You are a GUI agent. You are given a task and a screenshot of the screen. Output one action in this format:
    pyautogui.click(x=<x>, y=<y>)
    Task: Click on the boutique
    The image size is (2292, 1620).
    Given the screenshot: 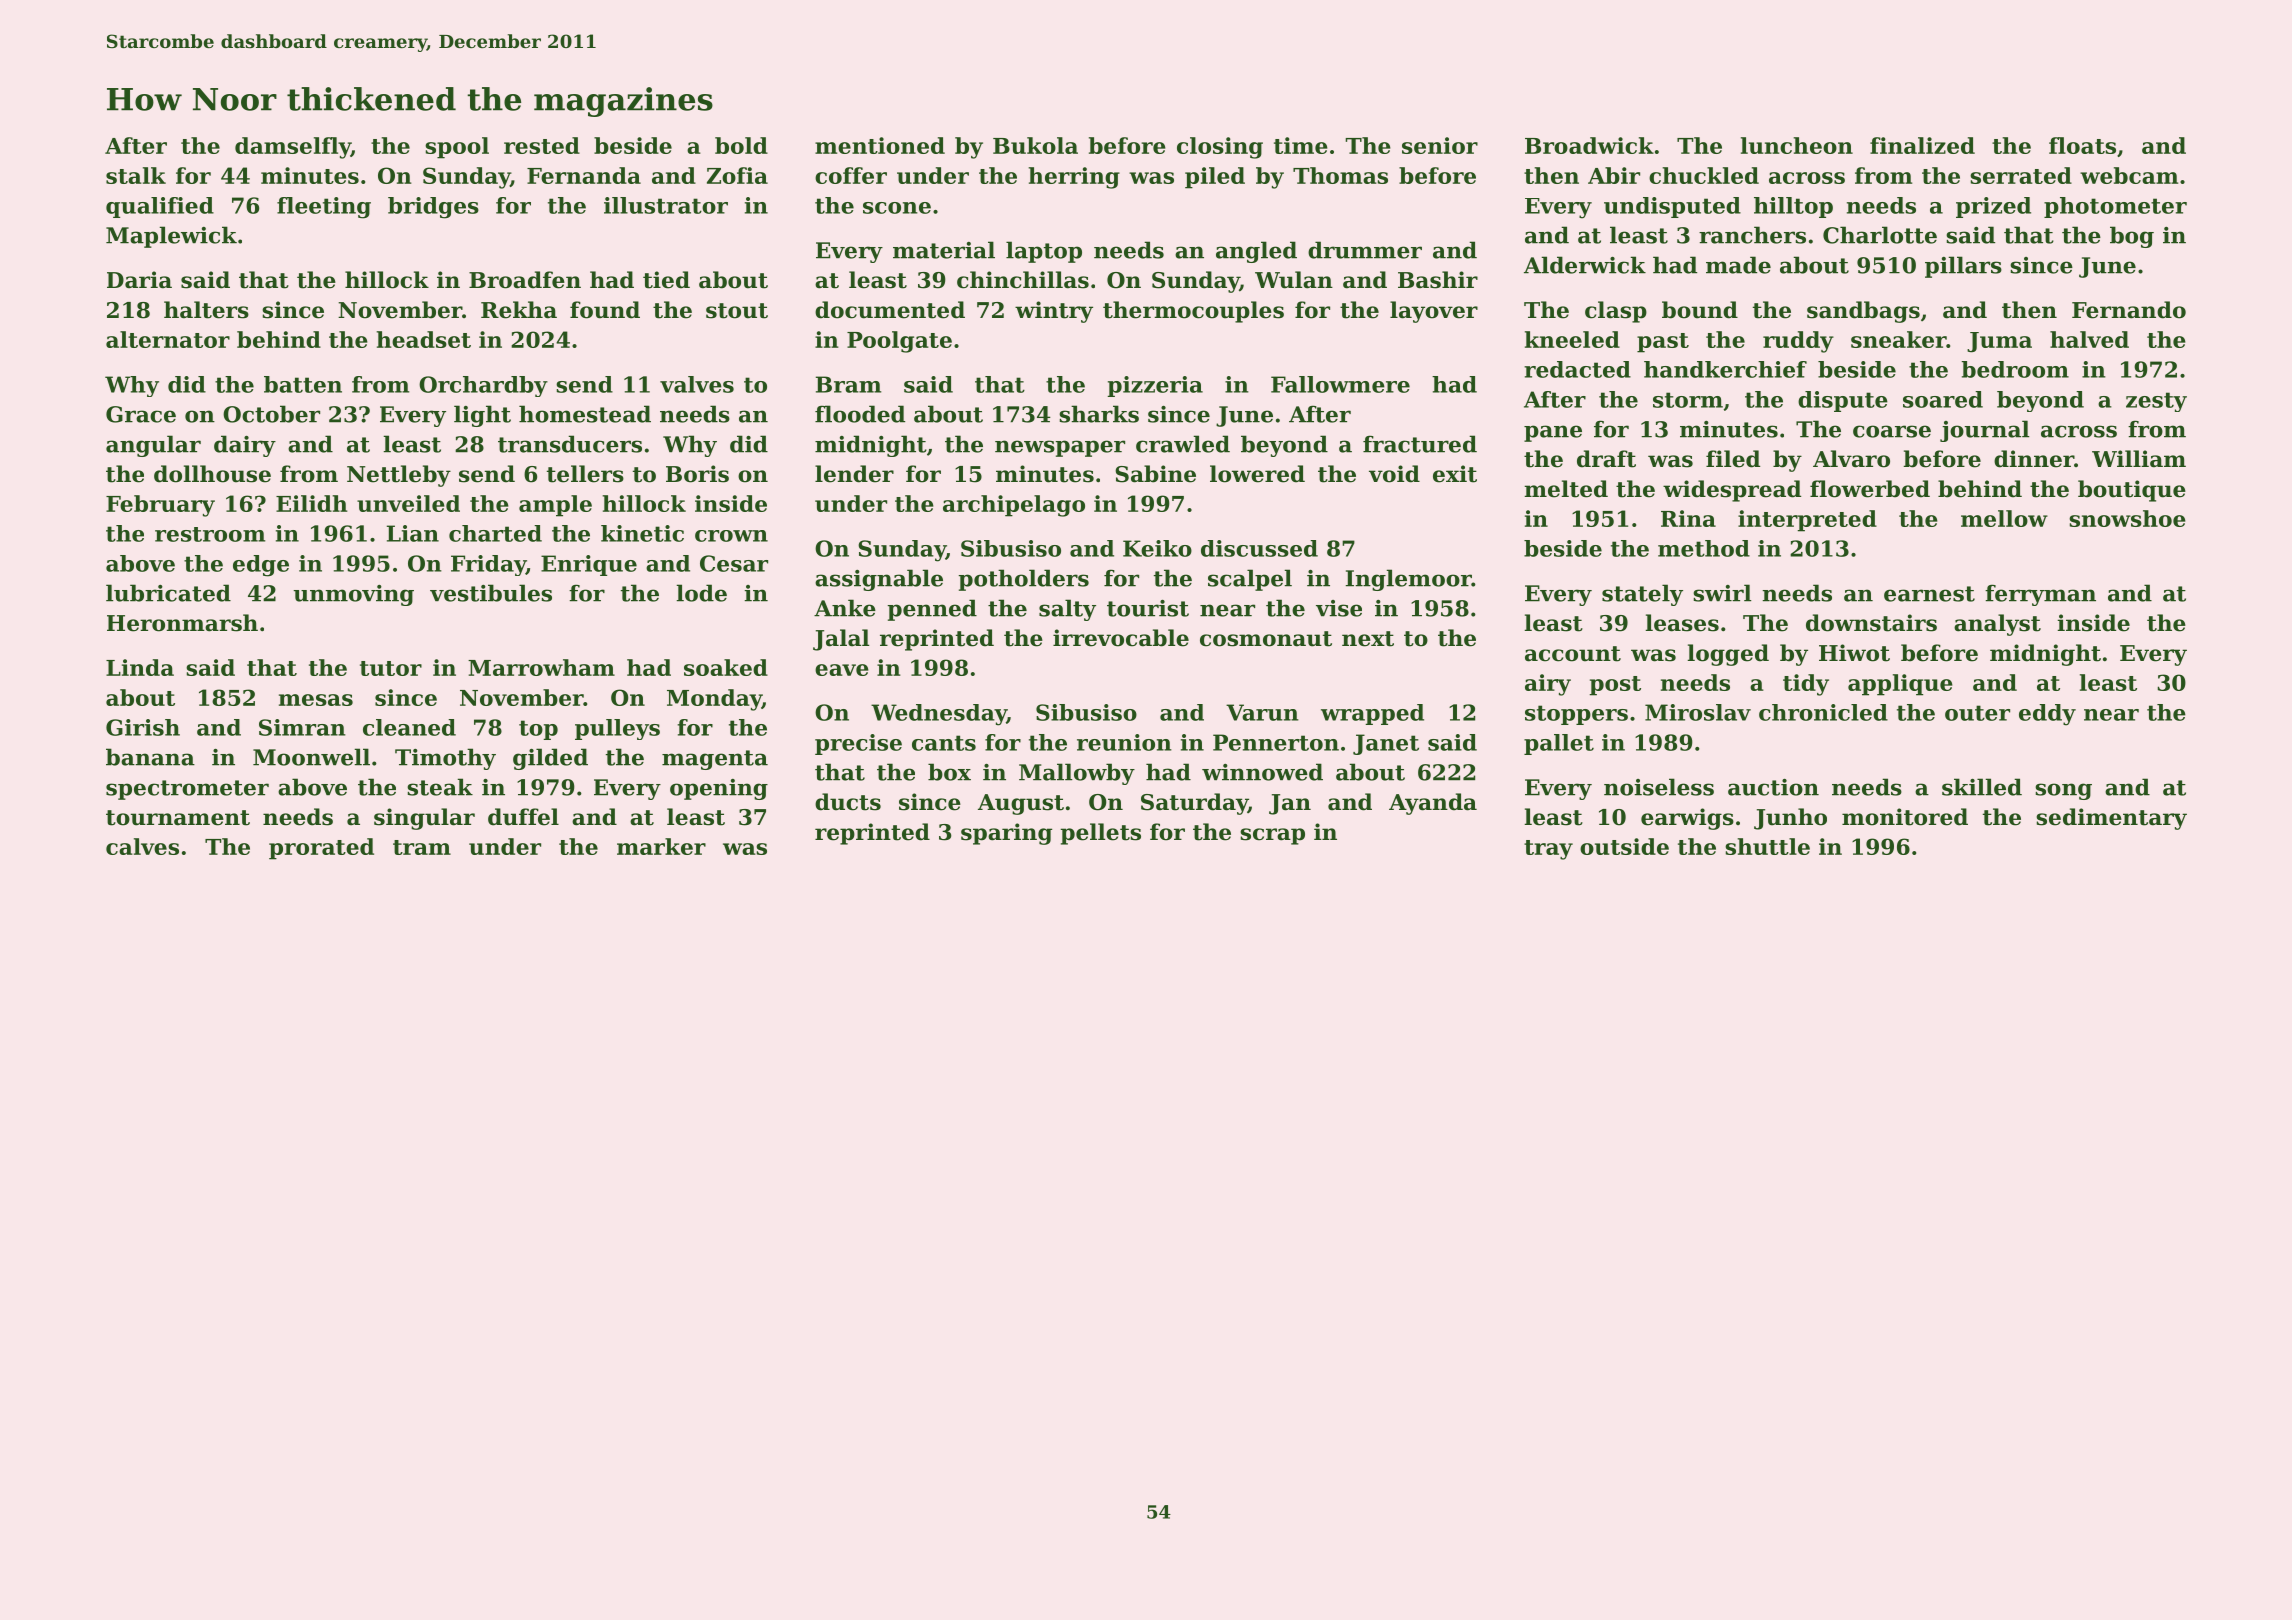 What is the action you would take?
    pyautogui.click(x=2132, y=491)
